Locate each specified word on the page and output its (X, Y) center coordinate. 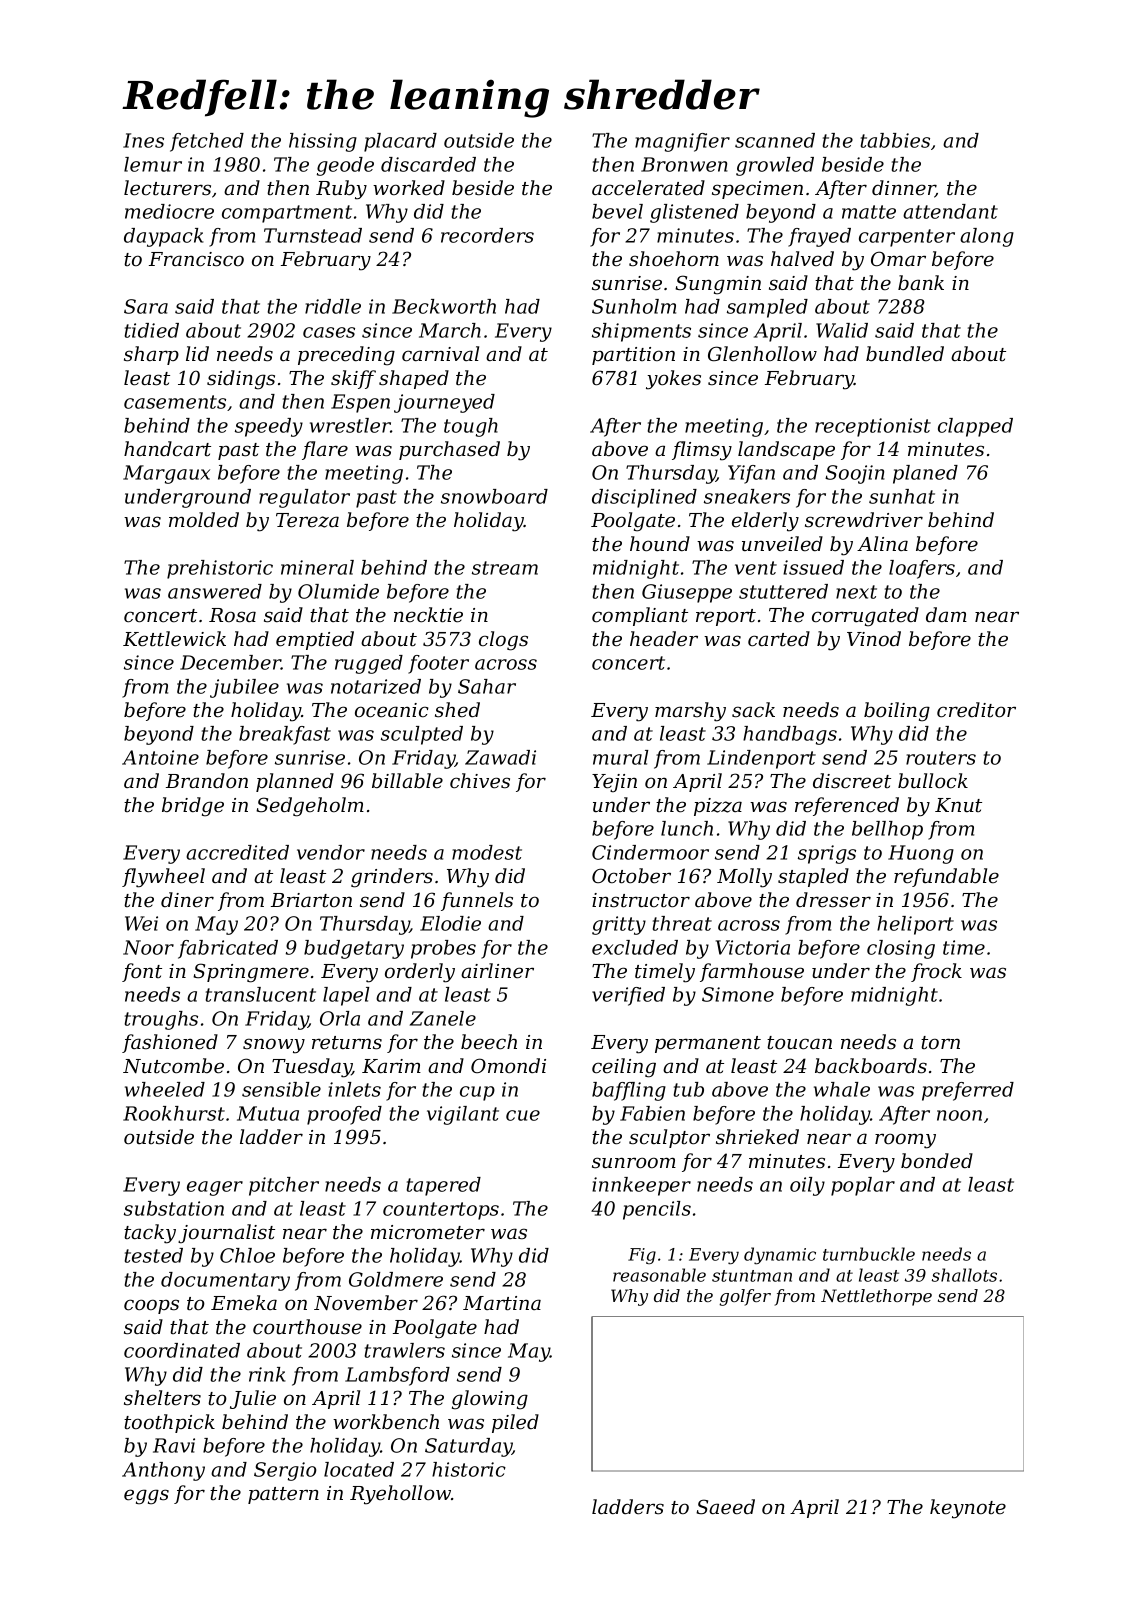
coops (151, 1306)
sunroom (634, 1163)
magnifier (682, 142)
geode (345, 166)
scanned (775, 140)
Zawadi (500, 757)
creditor (976, 710)
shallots (964, 1275)
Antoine (160, 757)
